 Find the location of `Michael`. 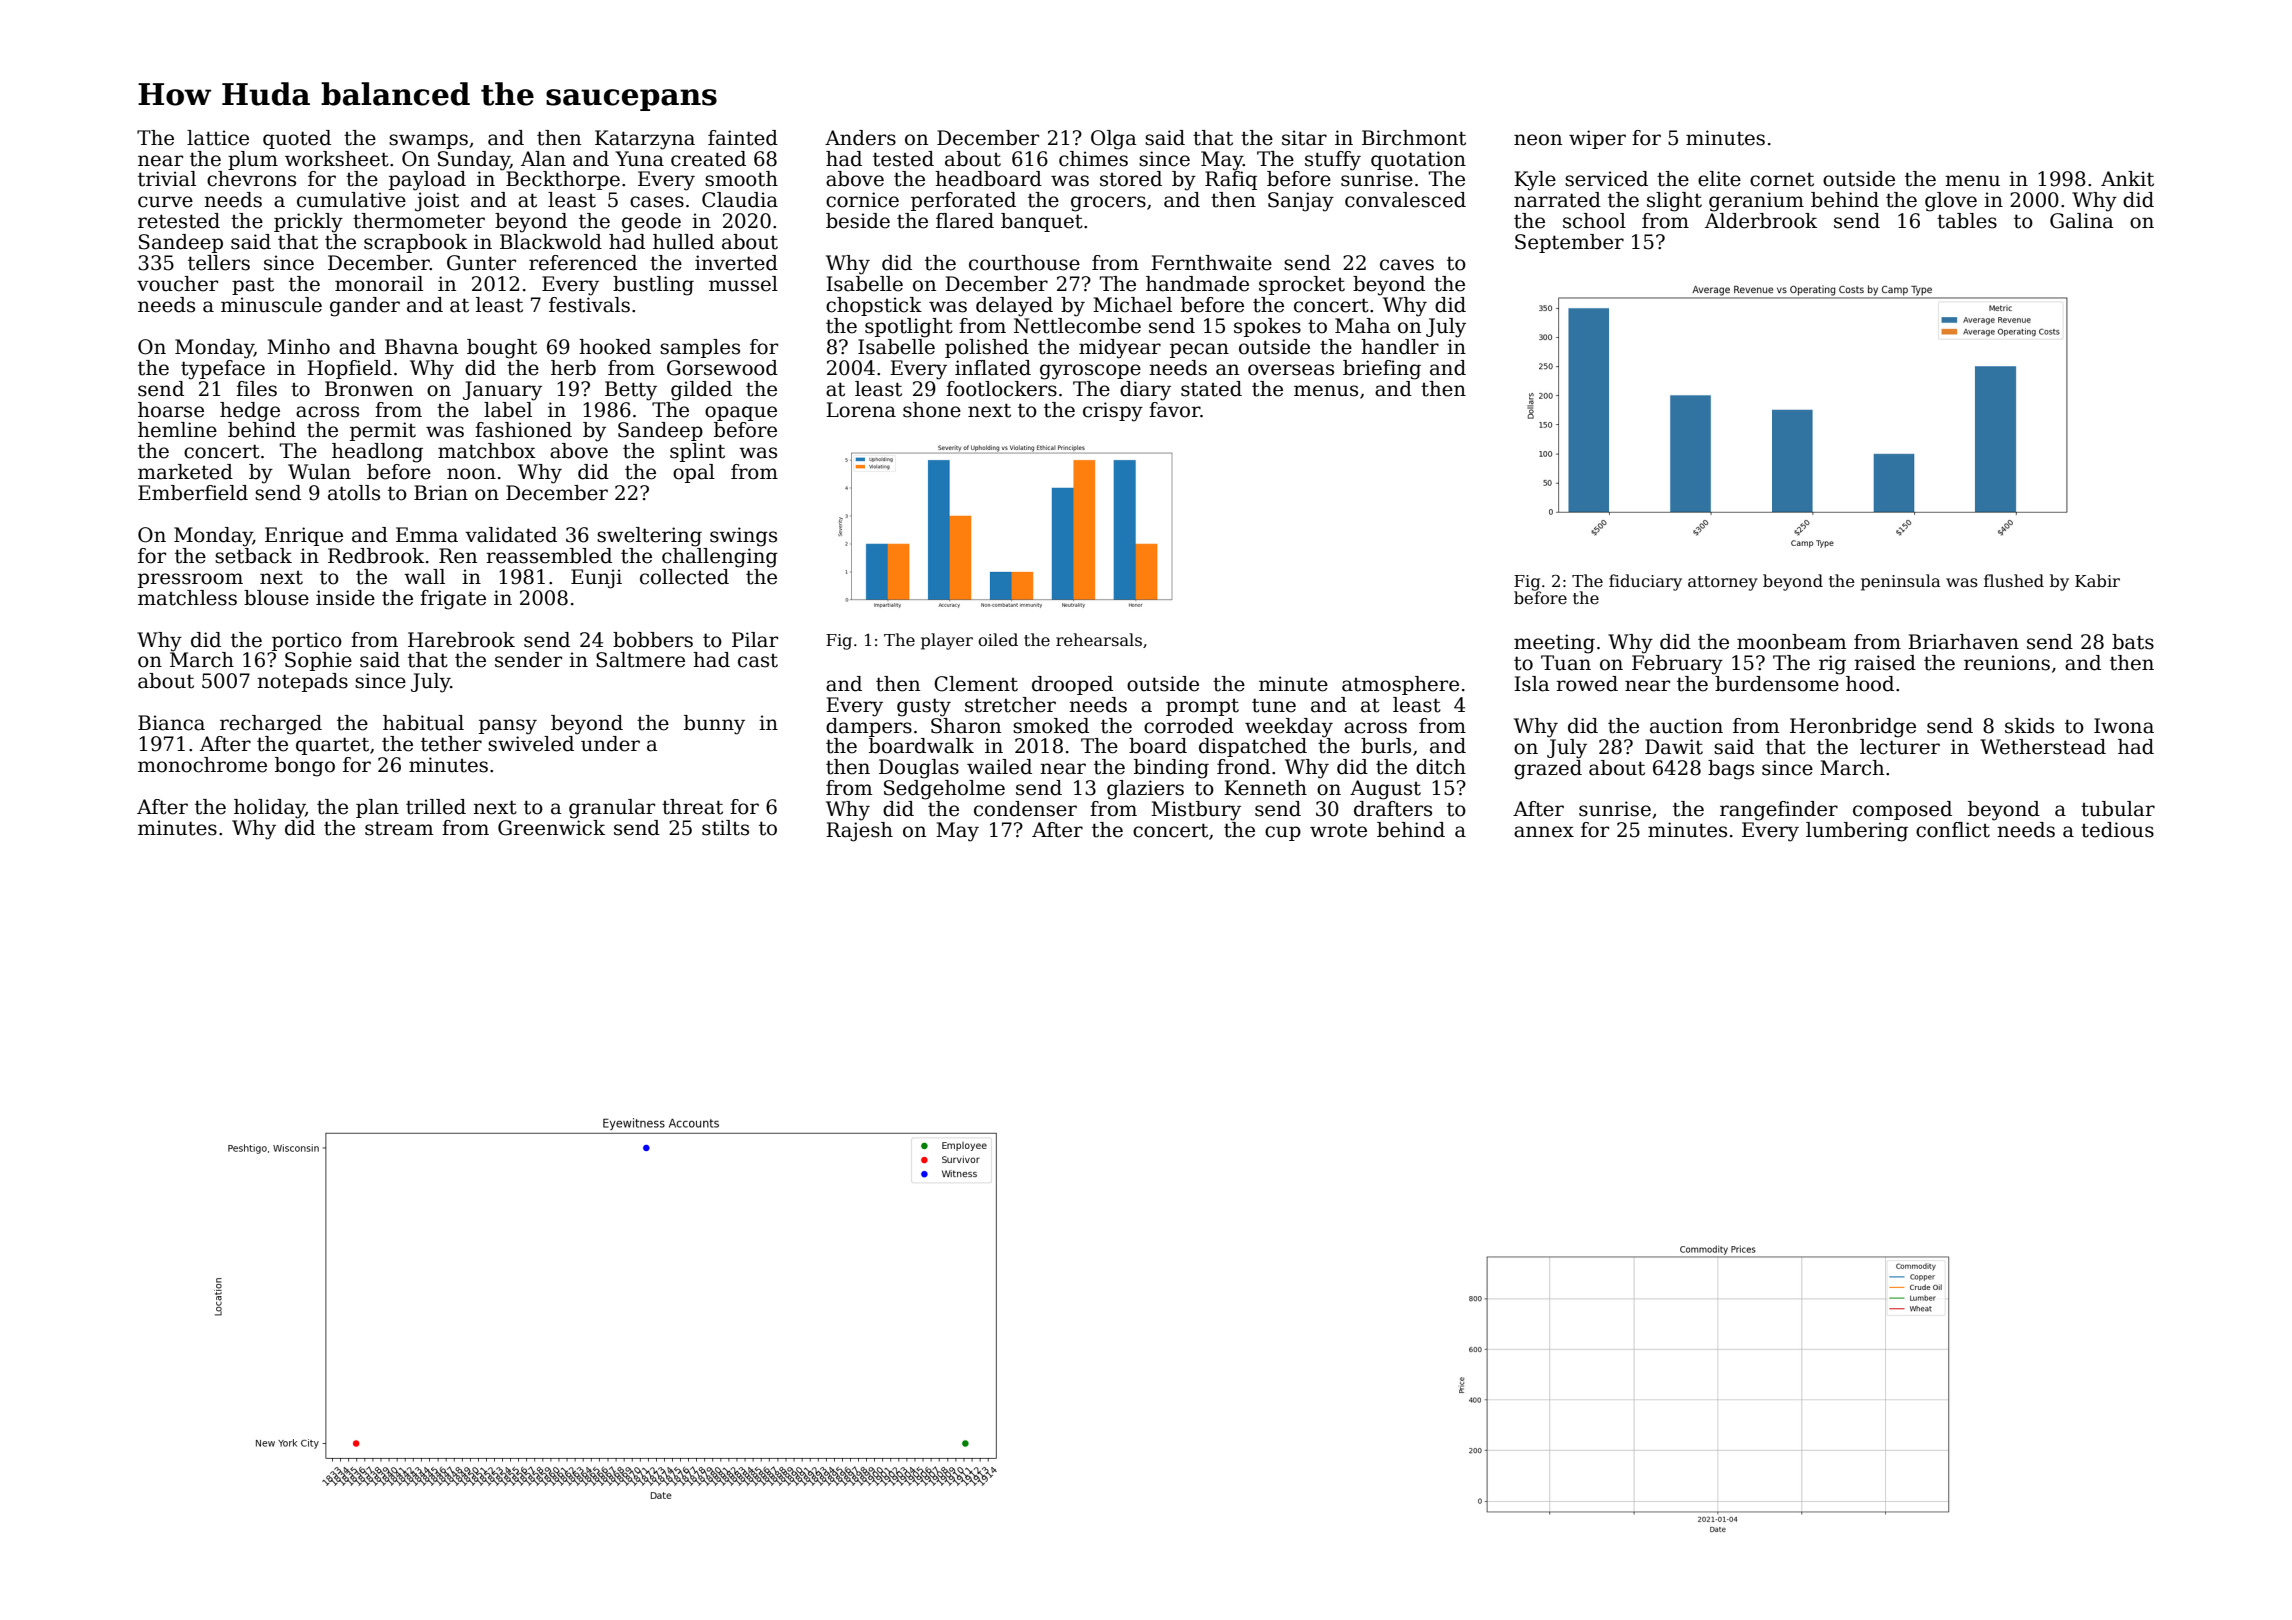

Michael is located at coordinates (1132, 305).
